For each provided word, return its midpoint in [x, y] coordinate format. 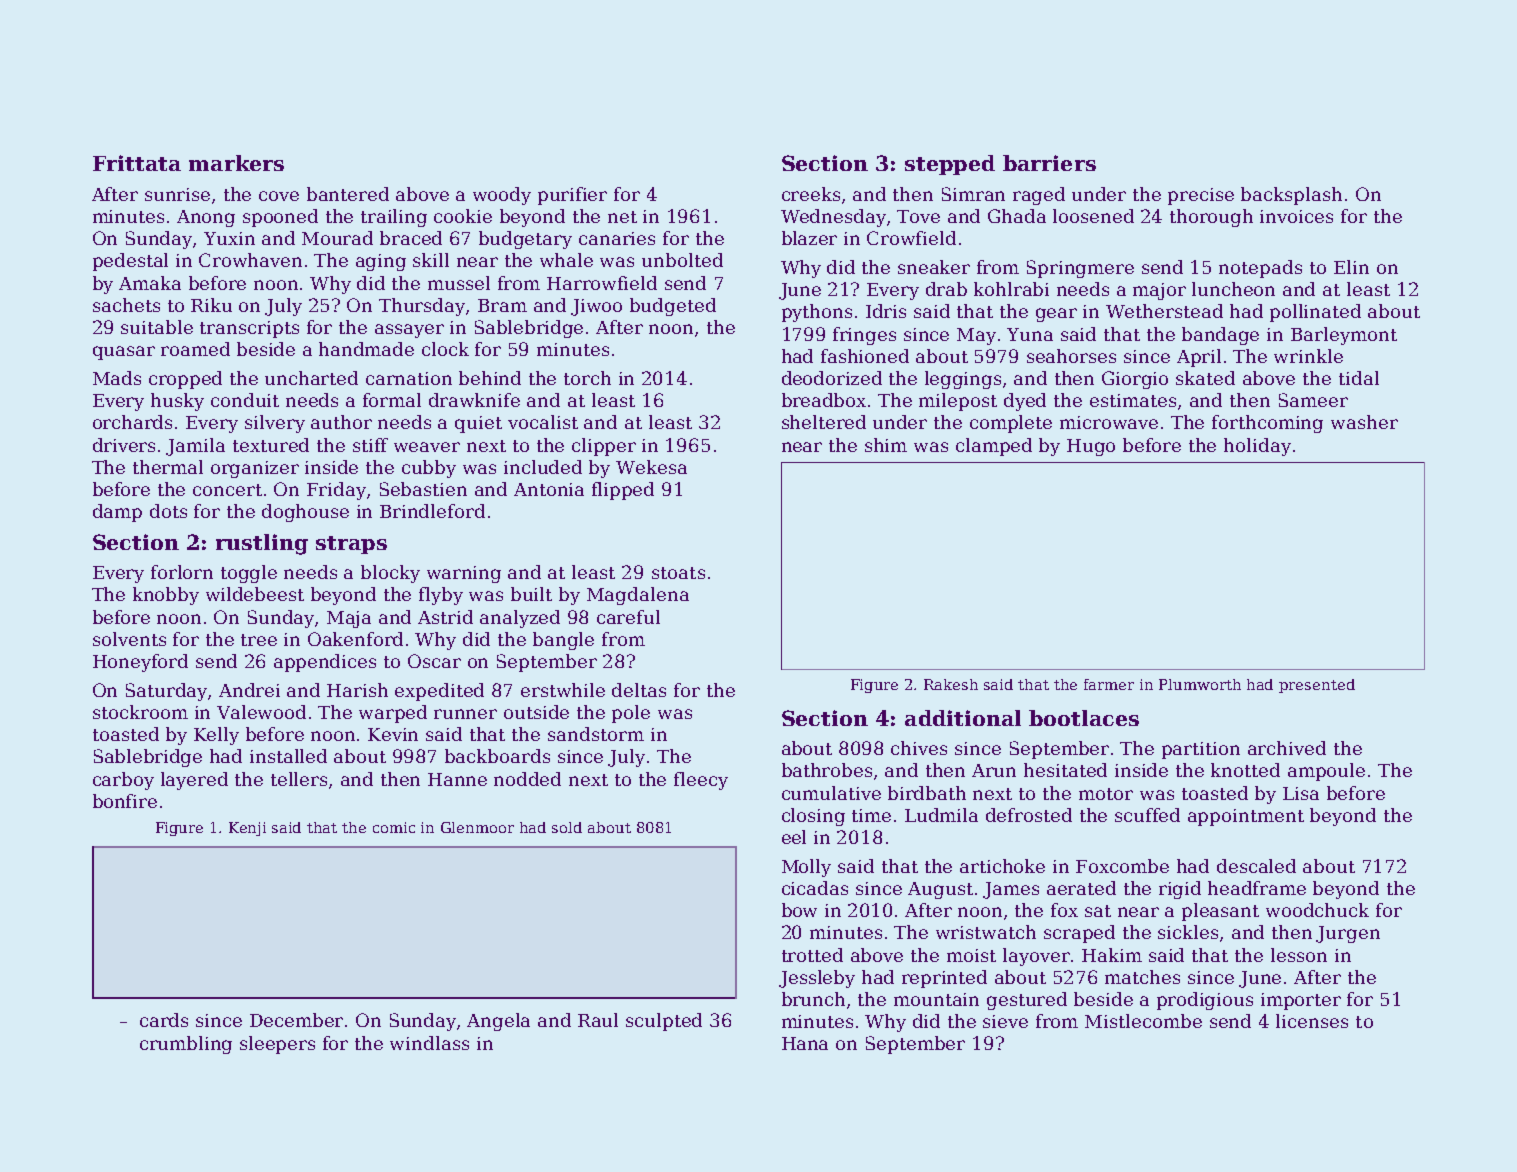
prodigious [1205, 1001]
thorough [1211, 218]
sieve [1005, 1021]
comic [394, 827]
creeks [811, 194]
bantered [348, 194]
